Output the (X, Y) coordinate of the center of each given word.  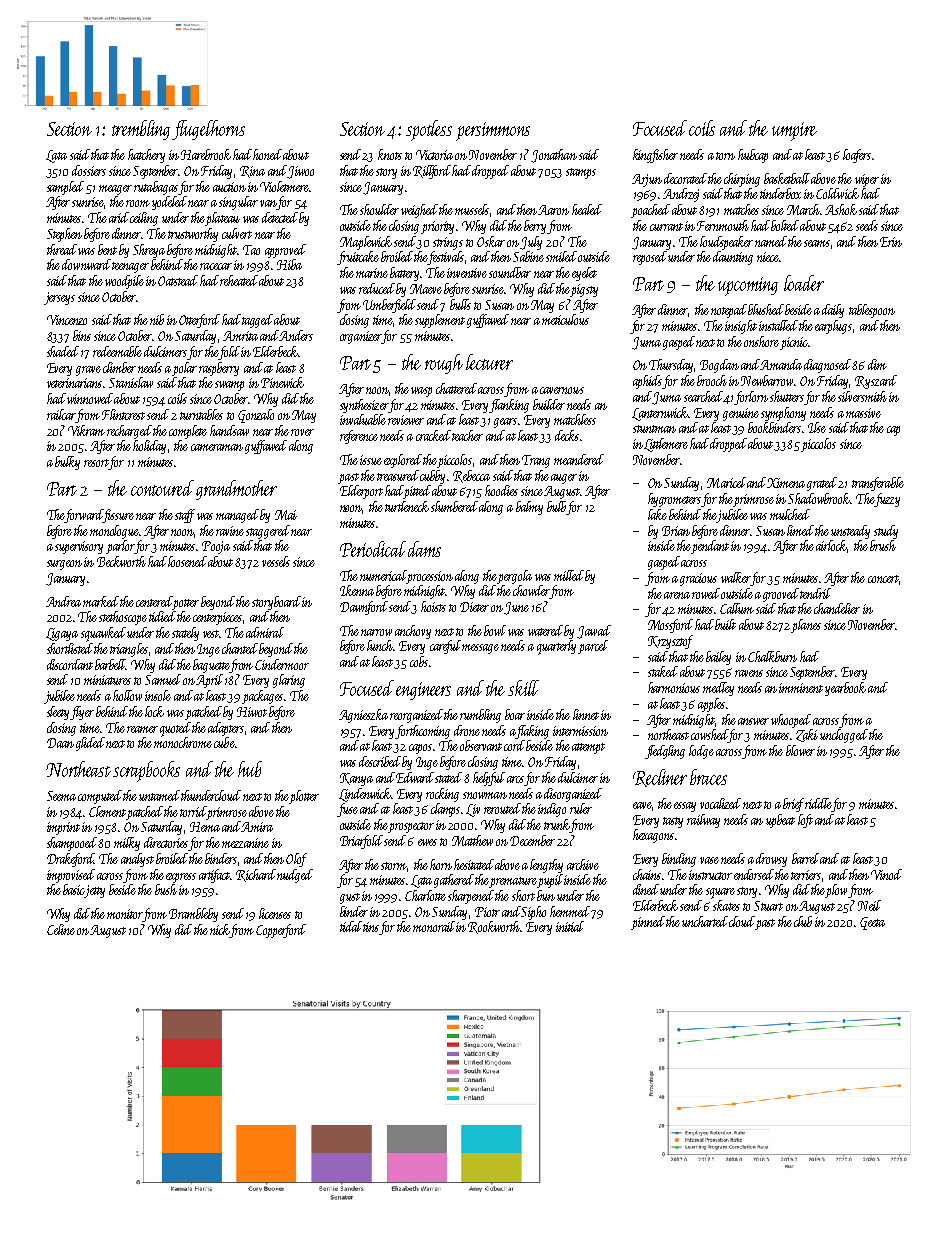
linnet (586, 714)
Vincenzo (67, 320)
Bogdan (719, 366)
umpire (794, 131)
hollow (127, 695)
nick (220, 929)
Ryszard (876, 382)
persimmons (493, 131)
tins (371, 928)
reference (359, 437)
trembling (141, 130)
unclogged (844, 736)
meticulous (565, 319)
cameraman (217, 447)
